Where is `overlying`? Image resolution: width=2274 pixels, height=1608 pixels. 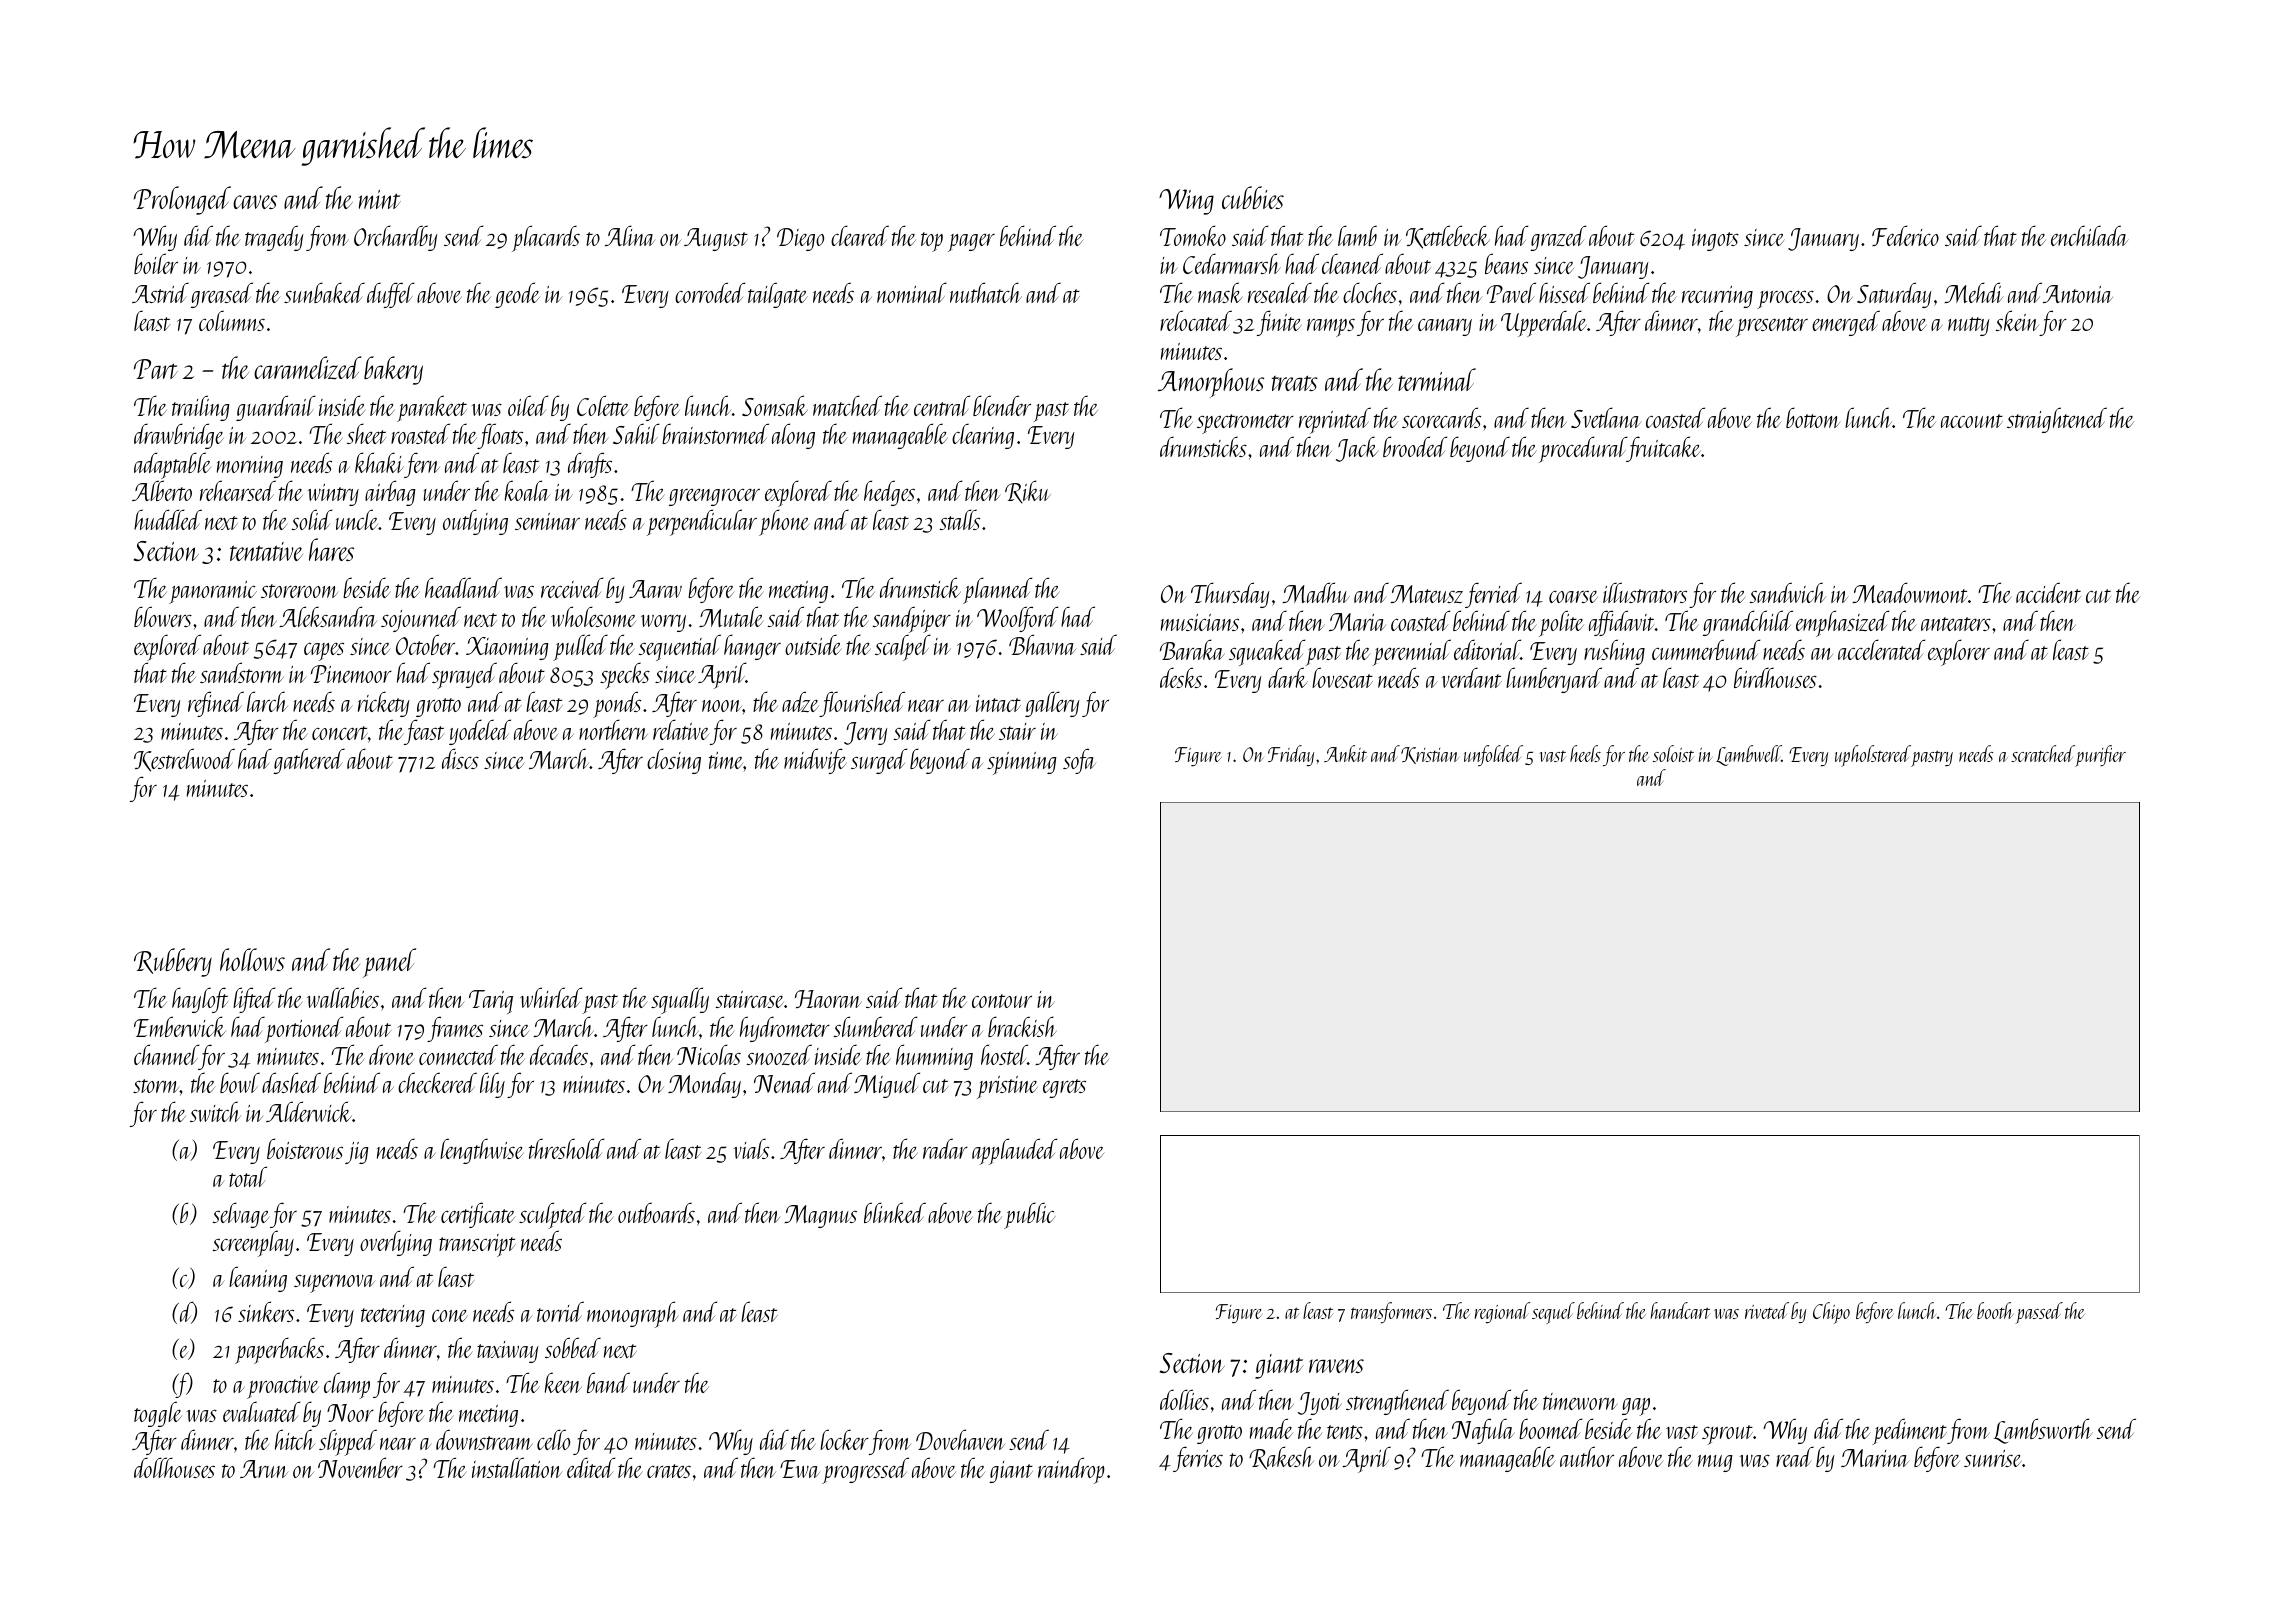 overlying is located at coordinates (396, 1243).
